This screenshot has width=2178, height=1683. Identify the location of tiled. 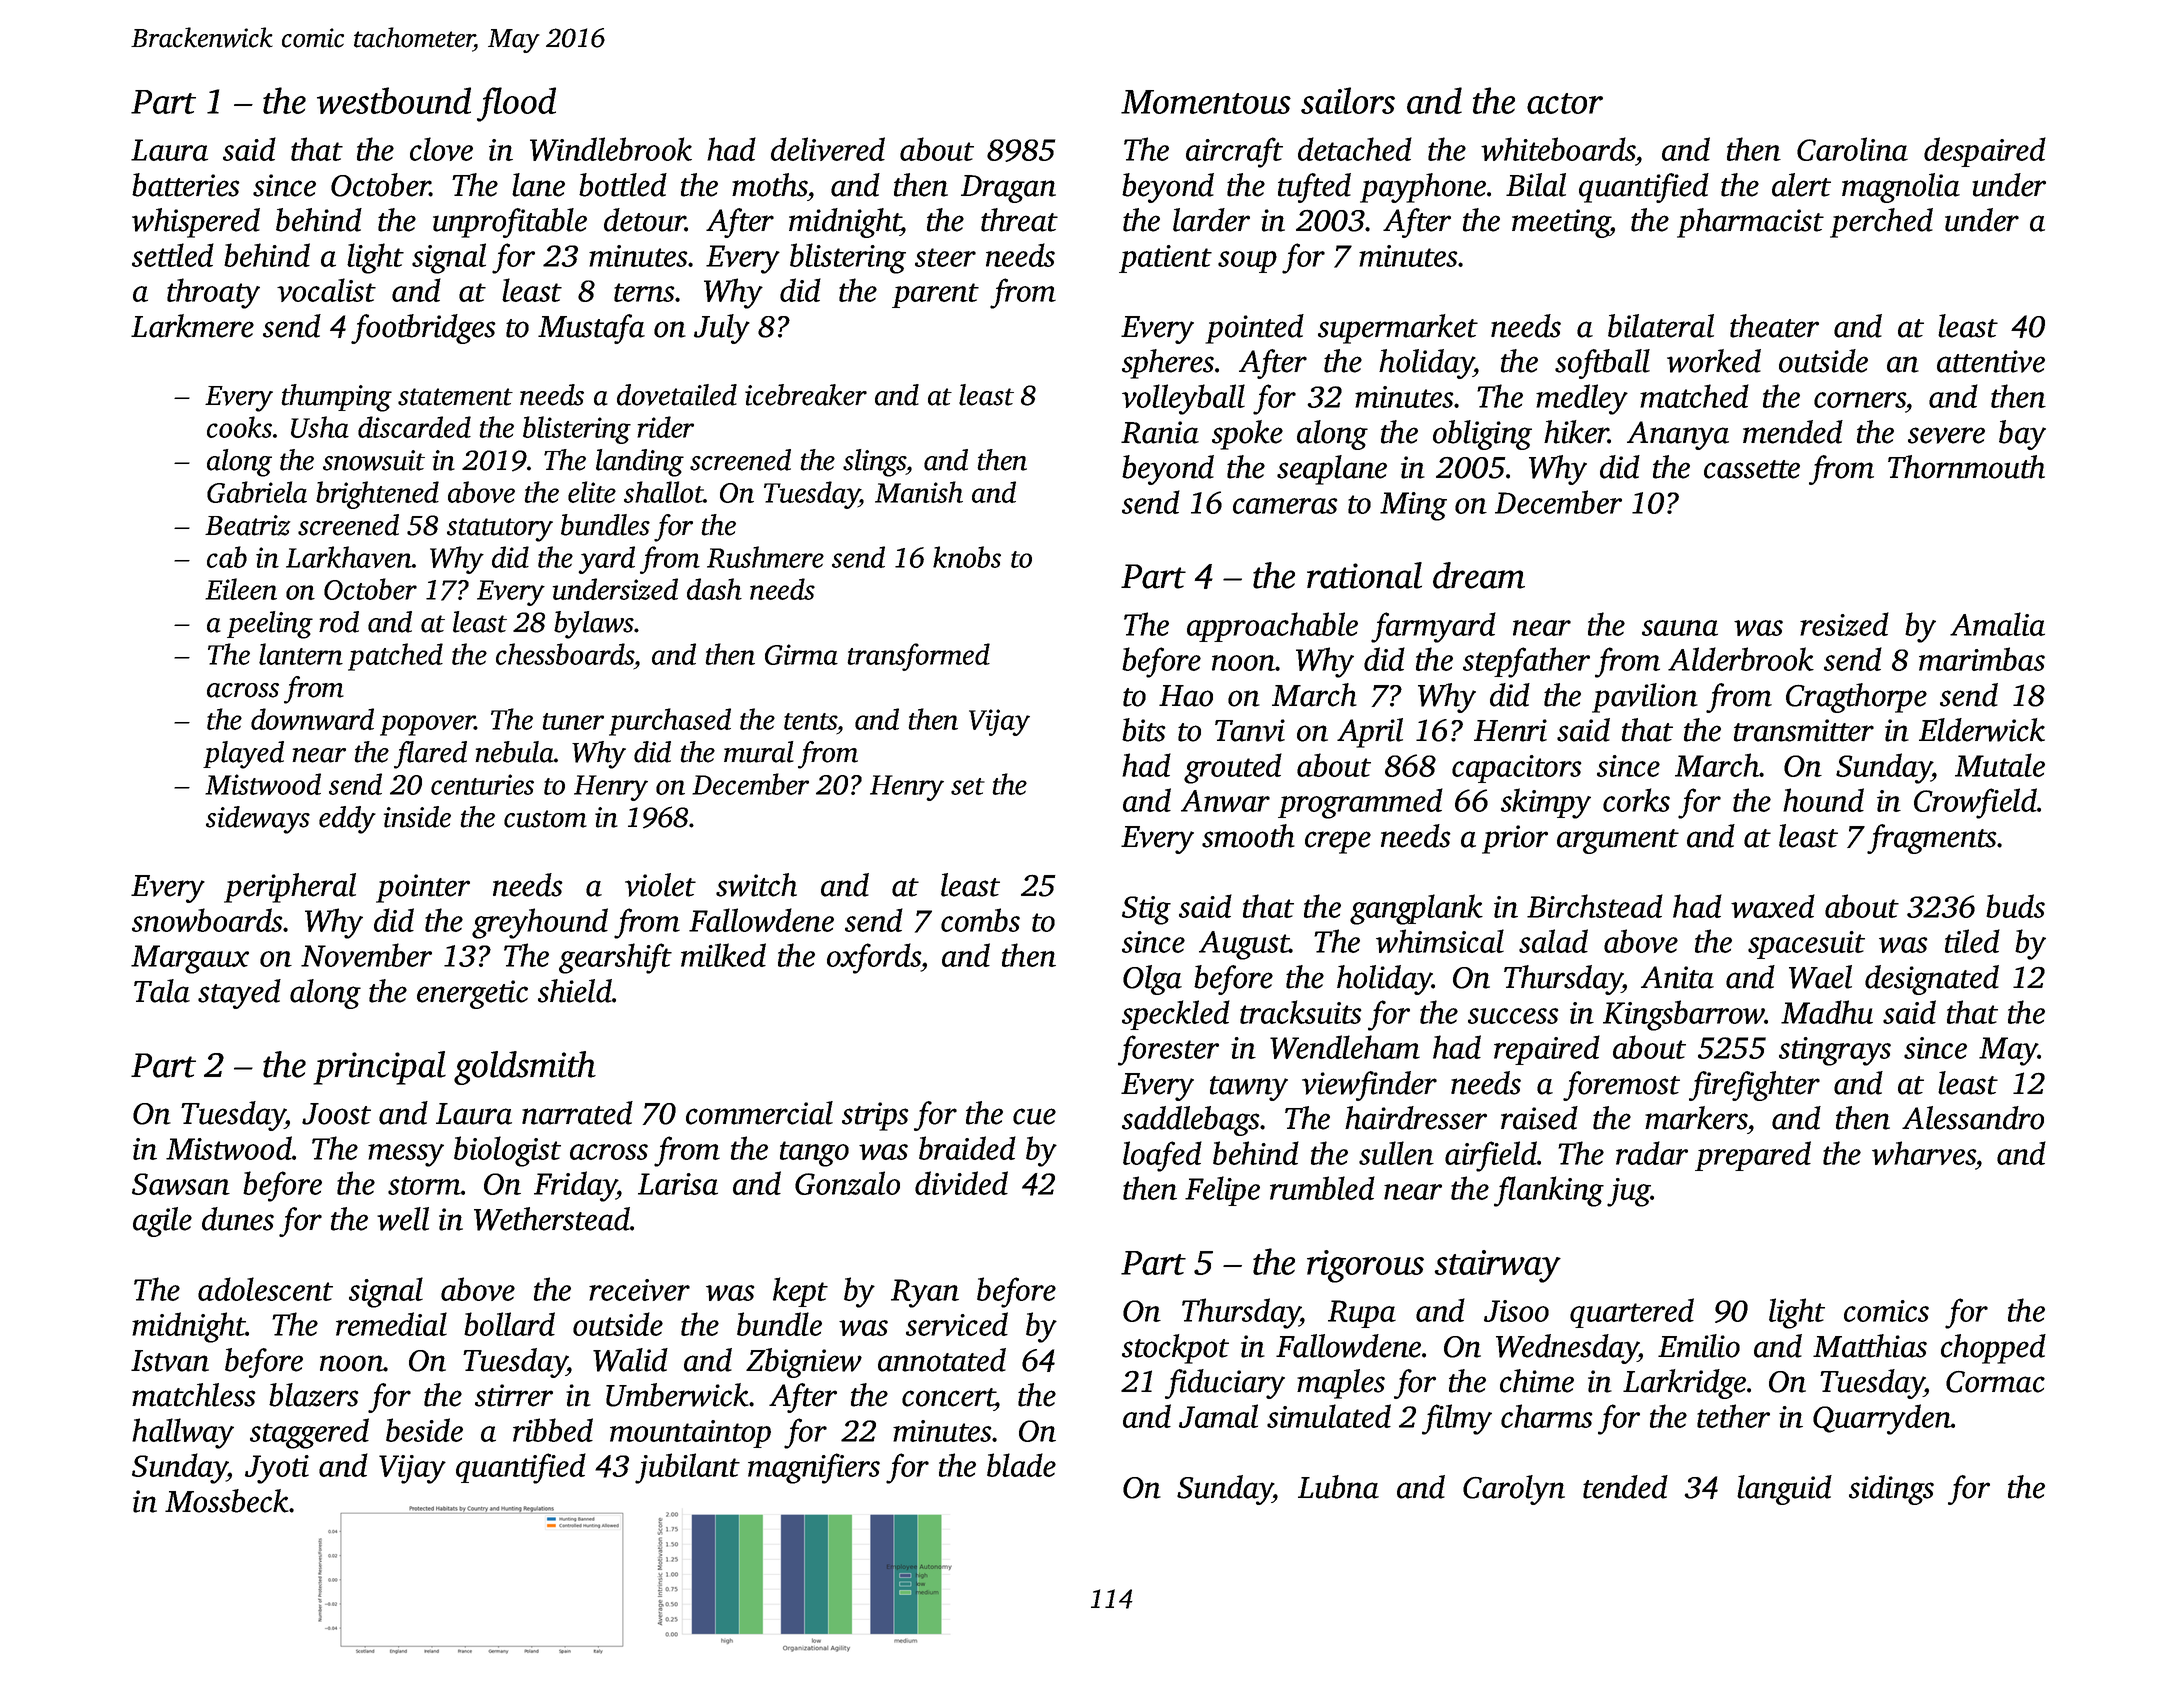
(1972, 941).
